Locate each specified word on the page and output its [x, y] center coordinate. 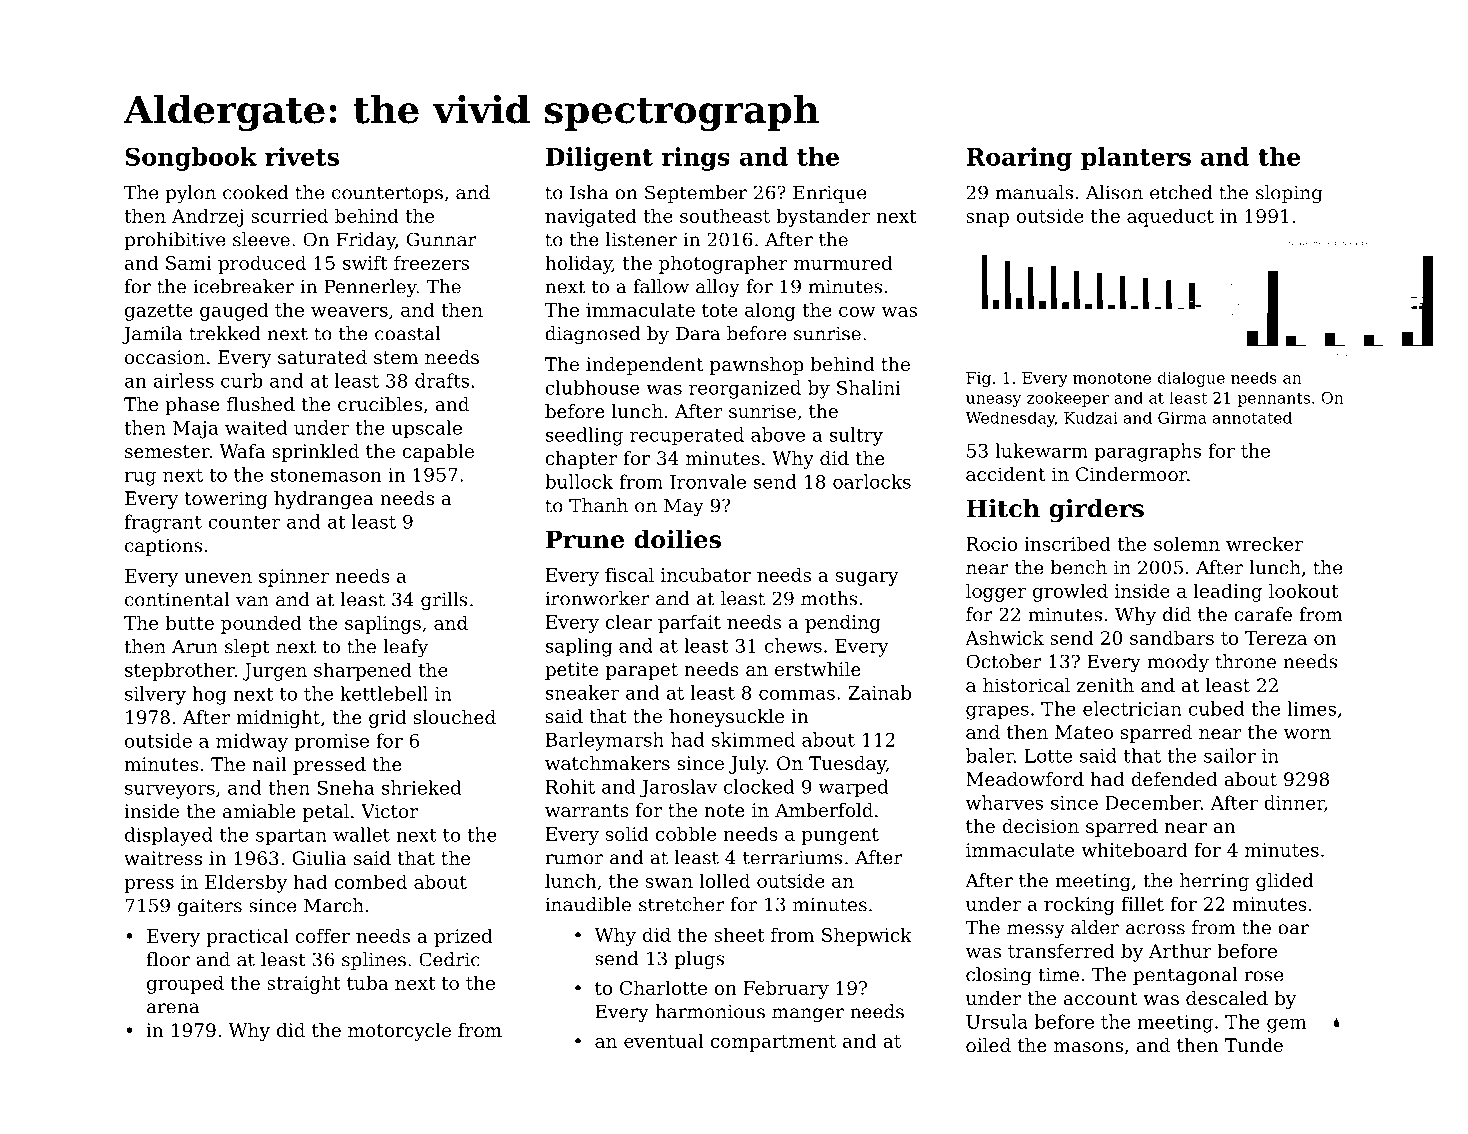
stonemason [326, 475]
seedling [584, 436]
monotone [1112, 378]
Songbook [191, 159]
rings [696, 159]
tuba [367, 982]
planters [1136, 159]
